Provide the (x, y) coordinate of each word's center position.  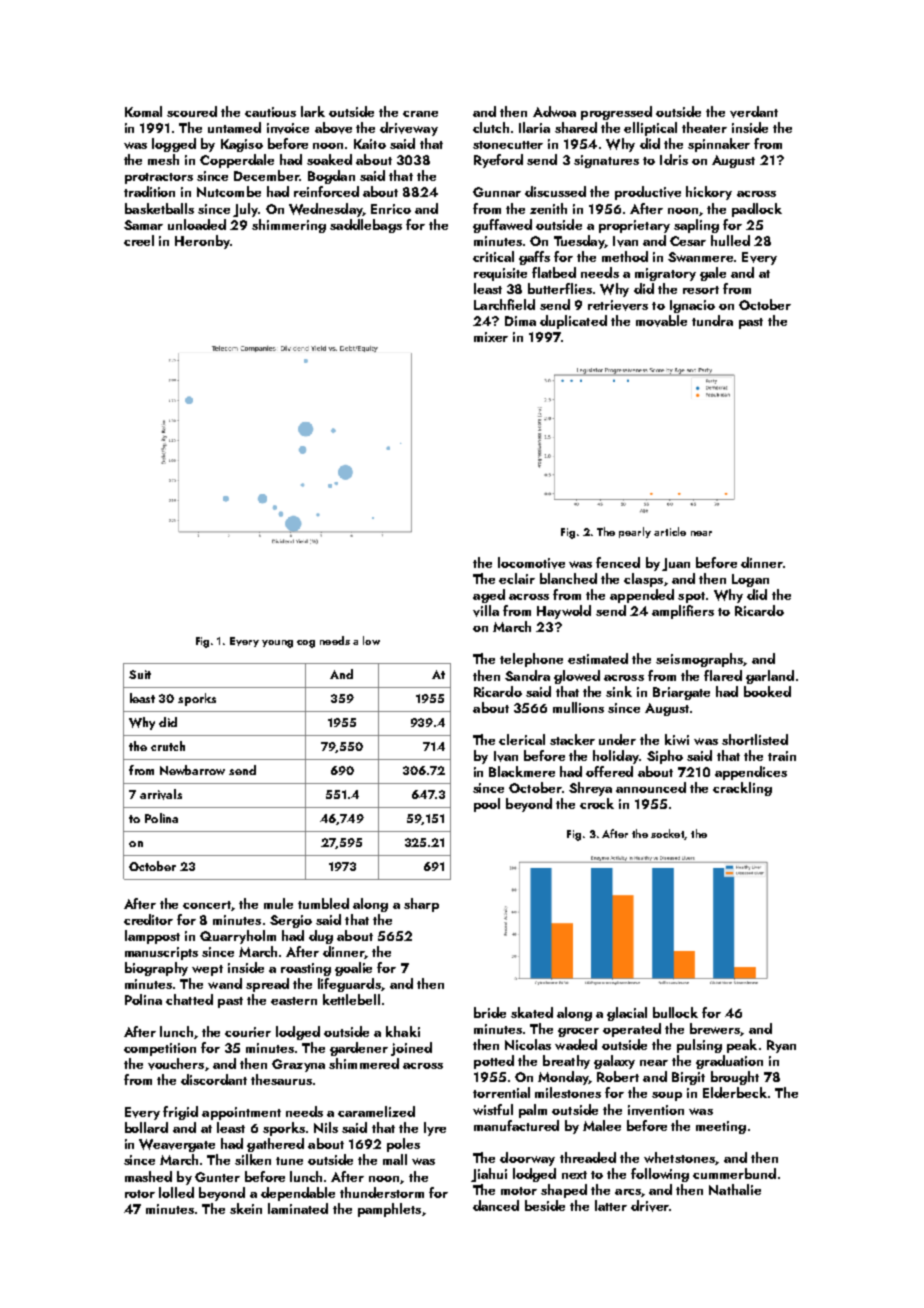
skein (246, 1208)
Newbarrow (192, 770)
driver (650, 1206)
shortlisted (755, 739)
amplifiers (683, 612)
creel (139, 240)
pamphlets (389, 1210)
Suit (140, 674)
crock (597, 803)
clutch (491, 127)
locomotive (531, 563)
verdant (754, 112)
